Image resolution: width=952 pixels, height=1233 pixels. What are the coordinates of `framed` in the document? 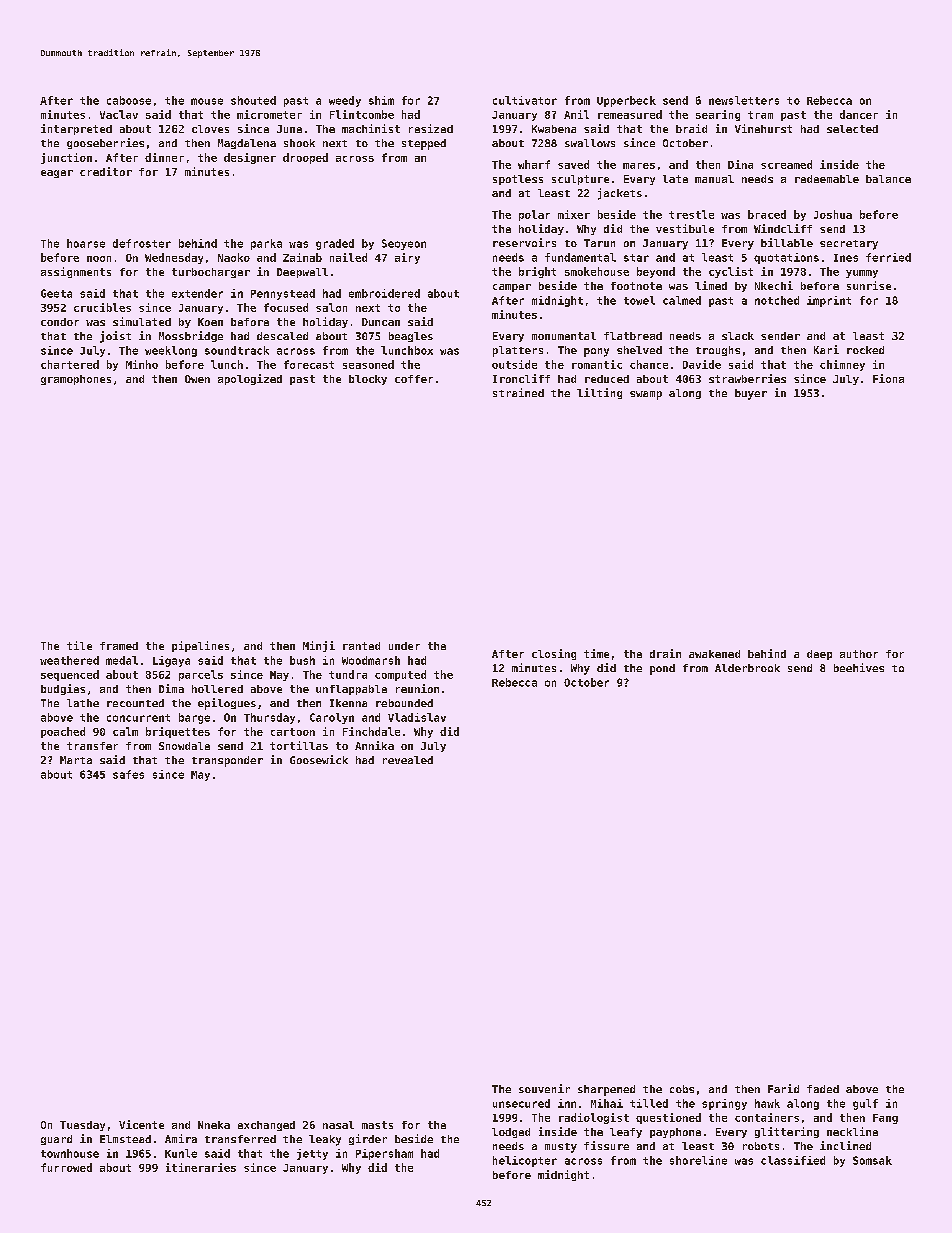 It's located at (119, 646).
